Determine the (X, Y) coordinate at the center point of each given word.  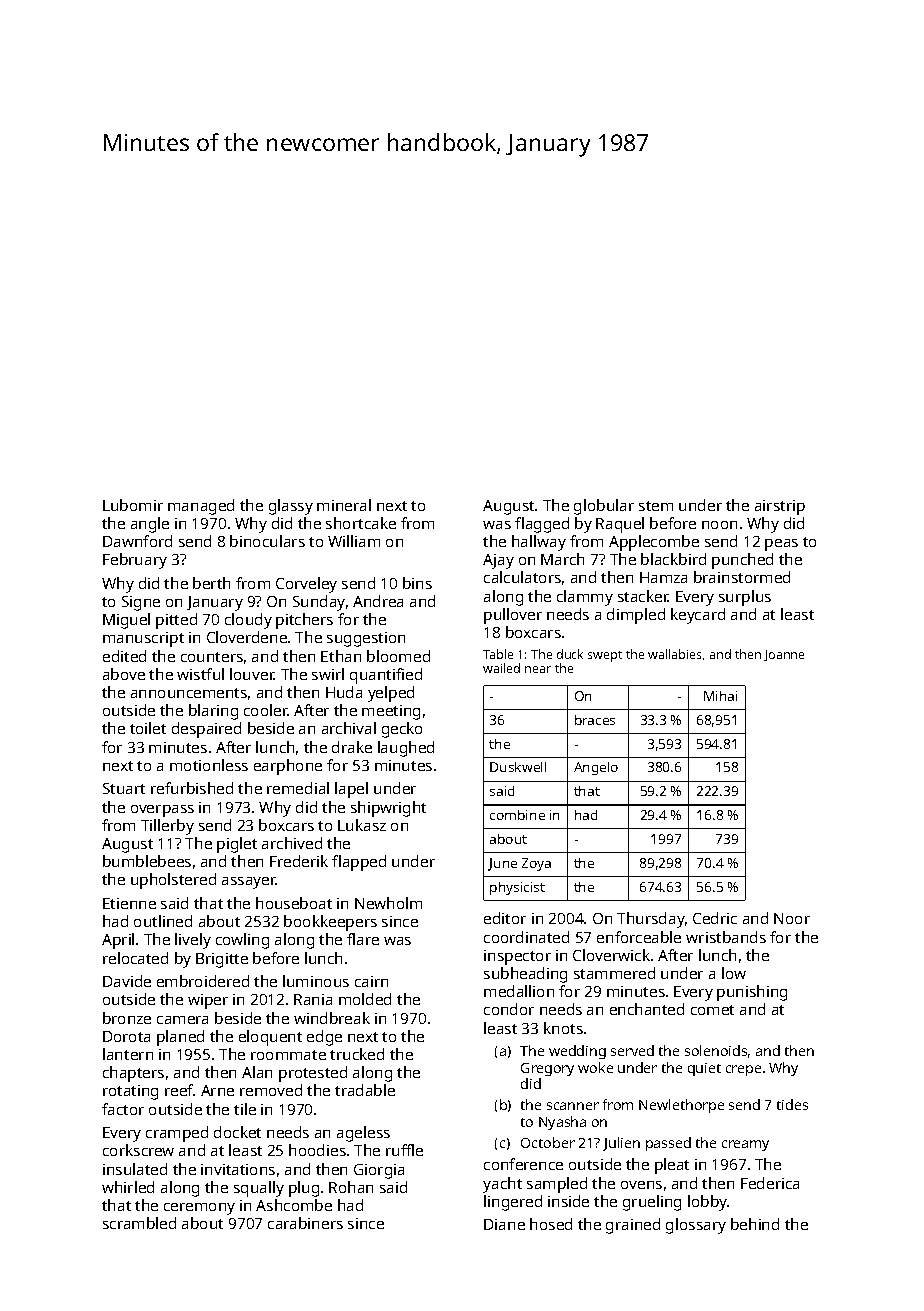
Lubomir (133, 505)
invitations (238, 1169)
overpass (162, 811)
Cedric (715, 918)
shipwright (388, 809)
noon (719, 525)
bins (417, 583)
